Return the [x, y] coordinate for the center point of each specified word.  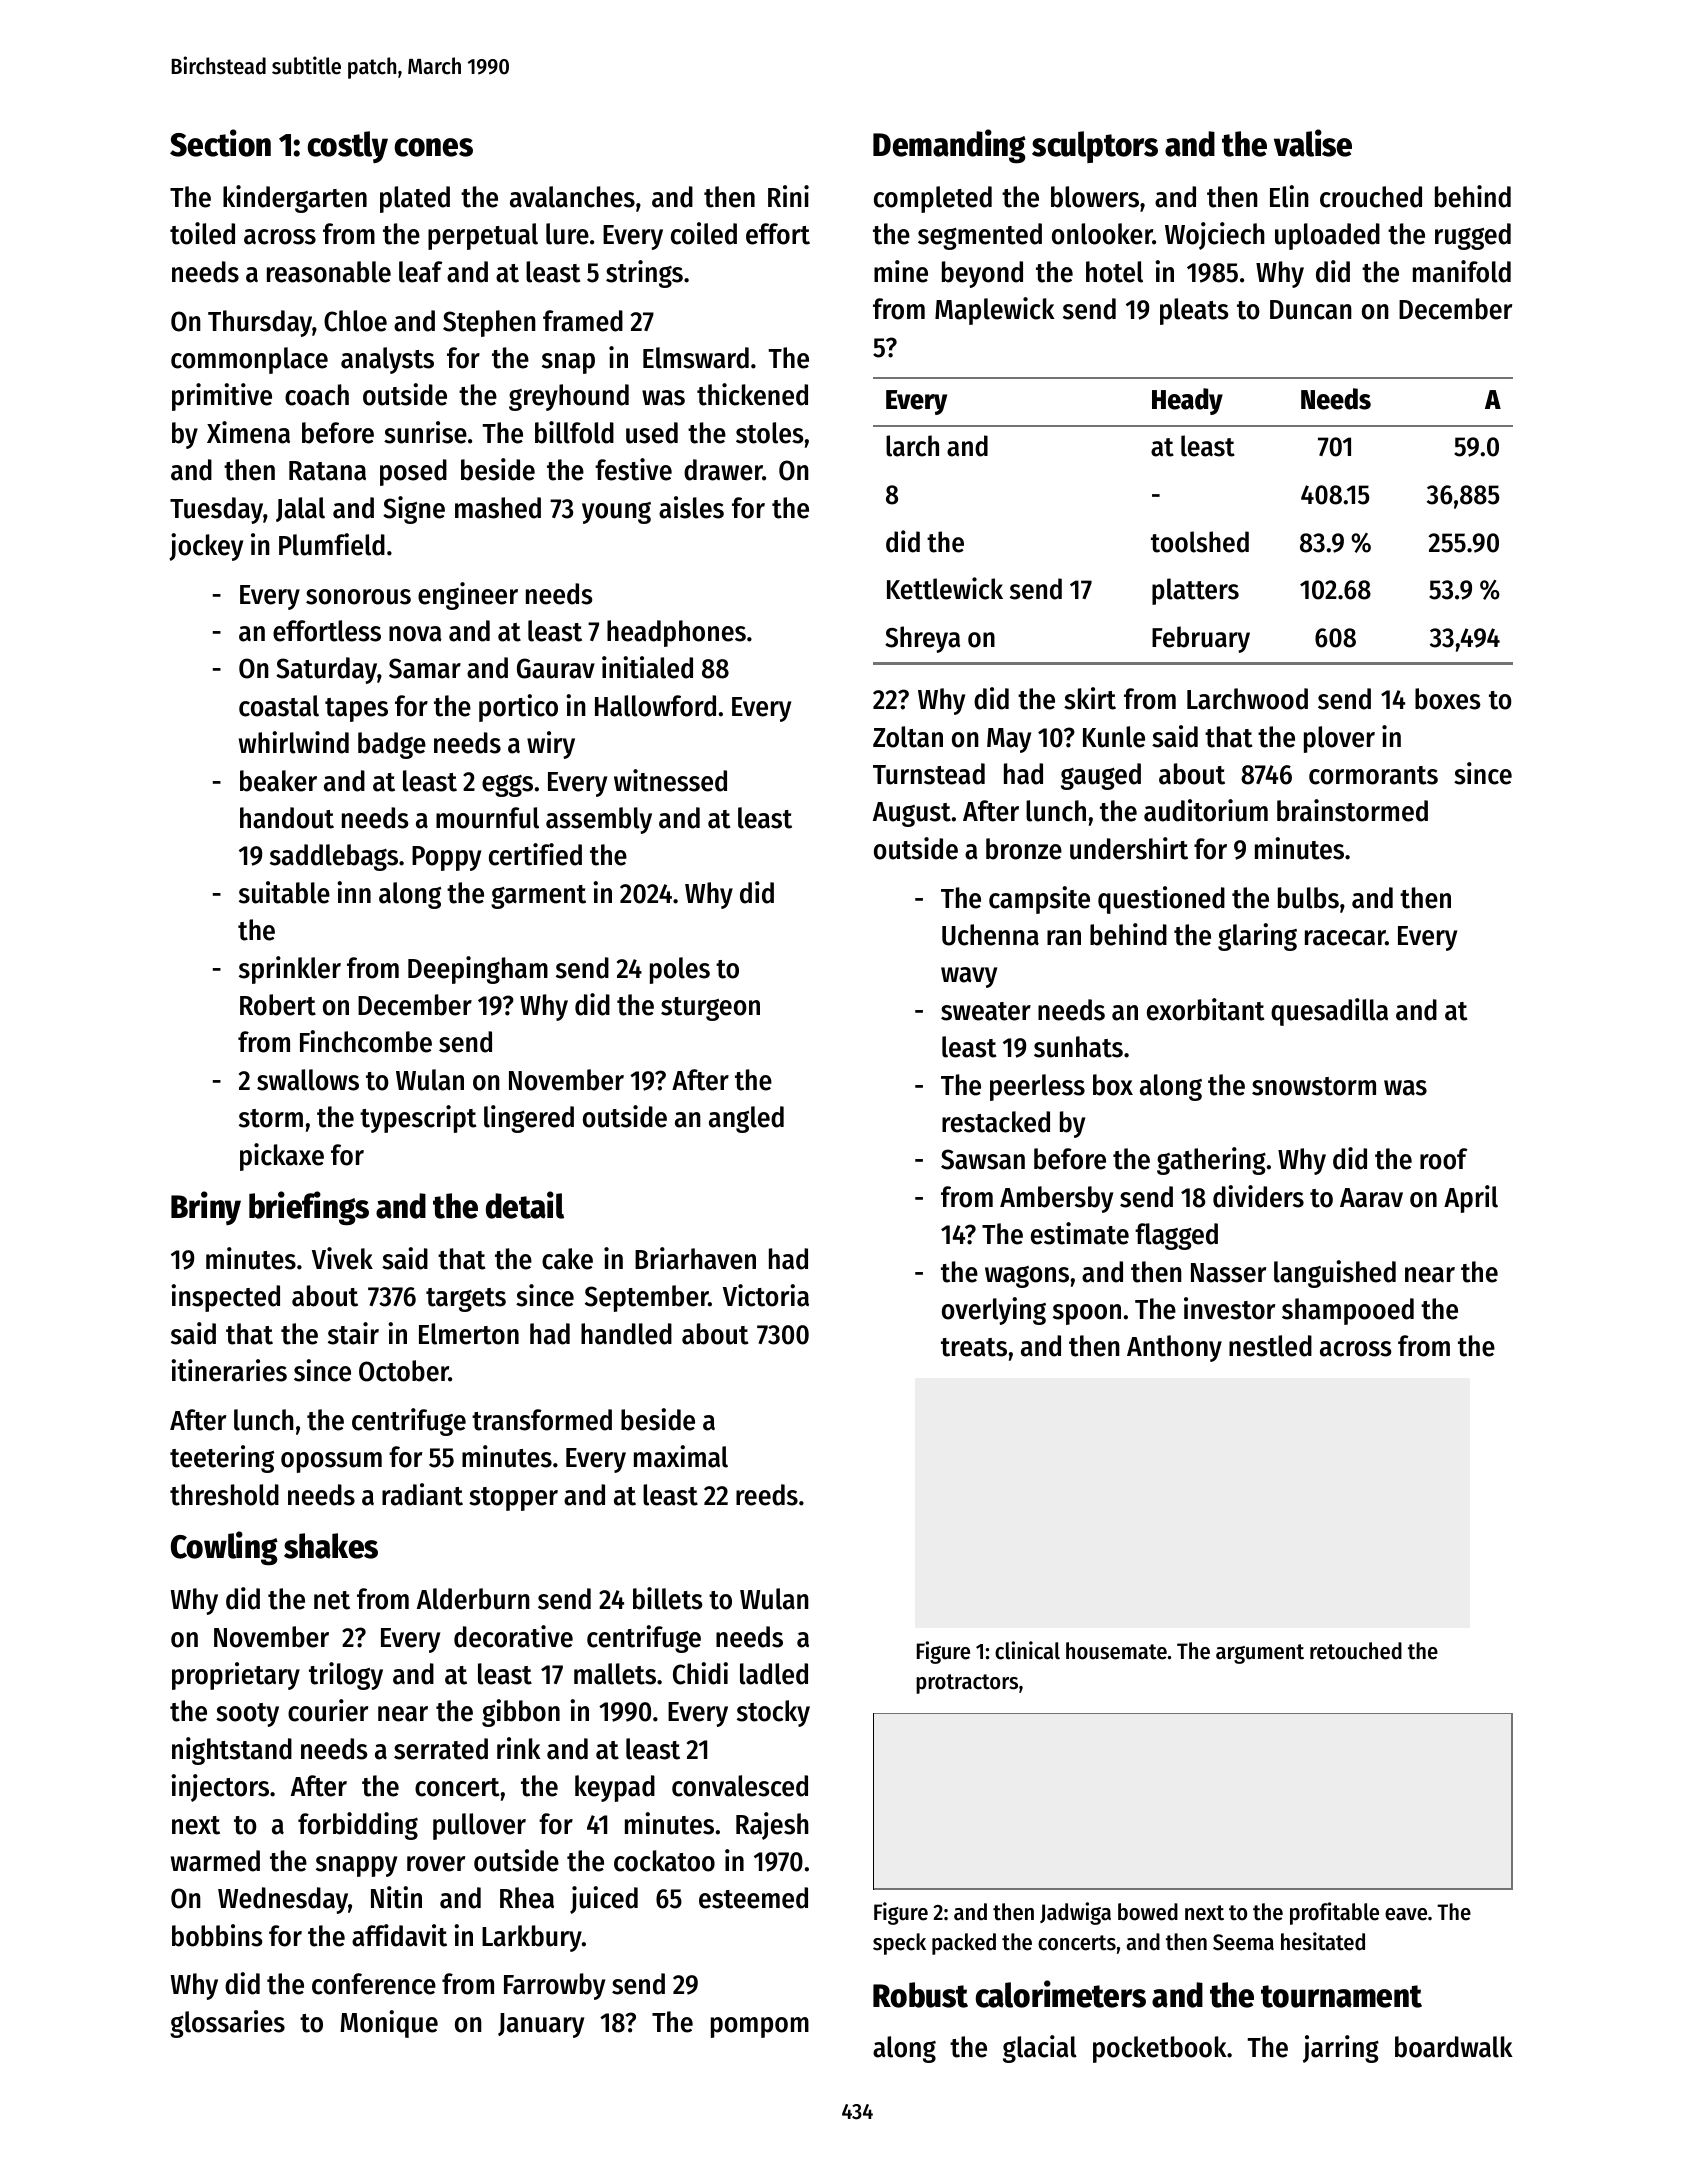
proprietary [236, 1676]
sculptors [1095, 147]
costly [347, 147]
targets [466, 1300]
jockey [206, 547]
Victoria [766, 1295]
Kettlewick [945, 588]
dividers [1258, 1196]
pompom [760, 2027]
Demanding [949, 146]
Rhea [527, 1898]
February [1201, 639]
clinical [1027, 1650]
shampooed [1348, 1311]
